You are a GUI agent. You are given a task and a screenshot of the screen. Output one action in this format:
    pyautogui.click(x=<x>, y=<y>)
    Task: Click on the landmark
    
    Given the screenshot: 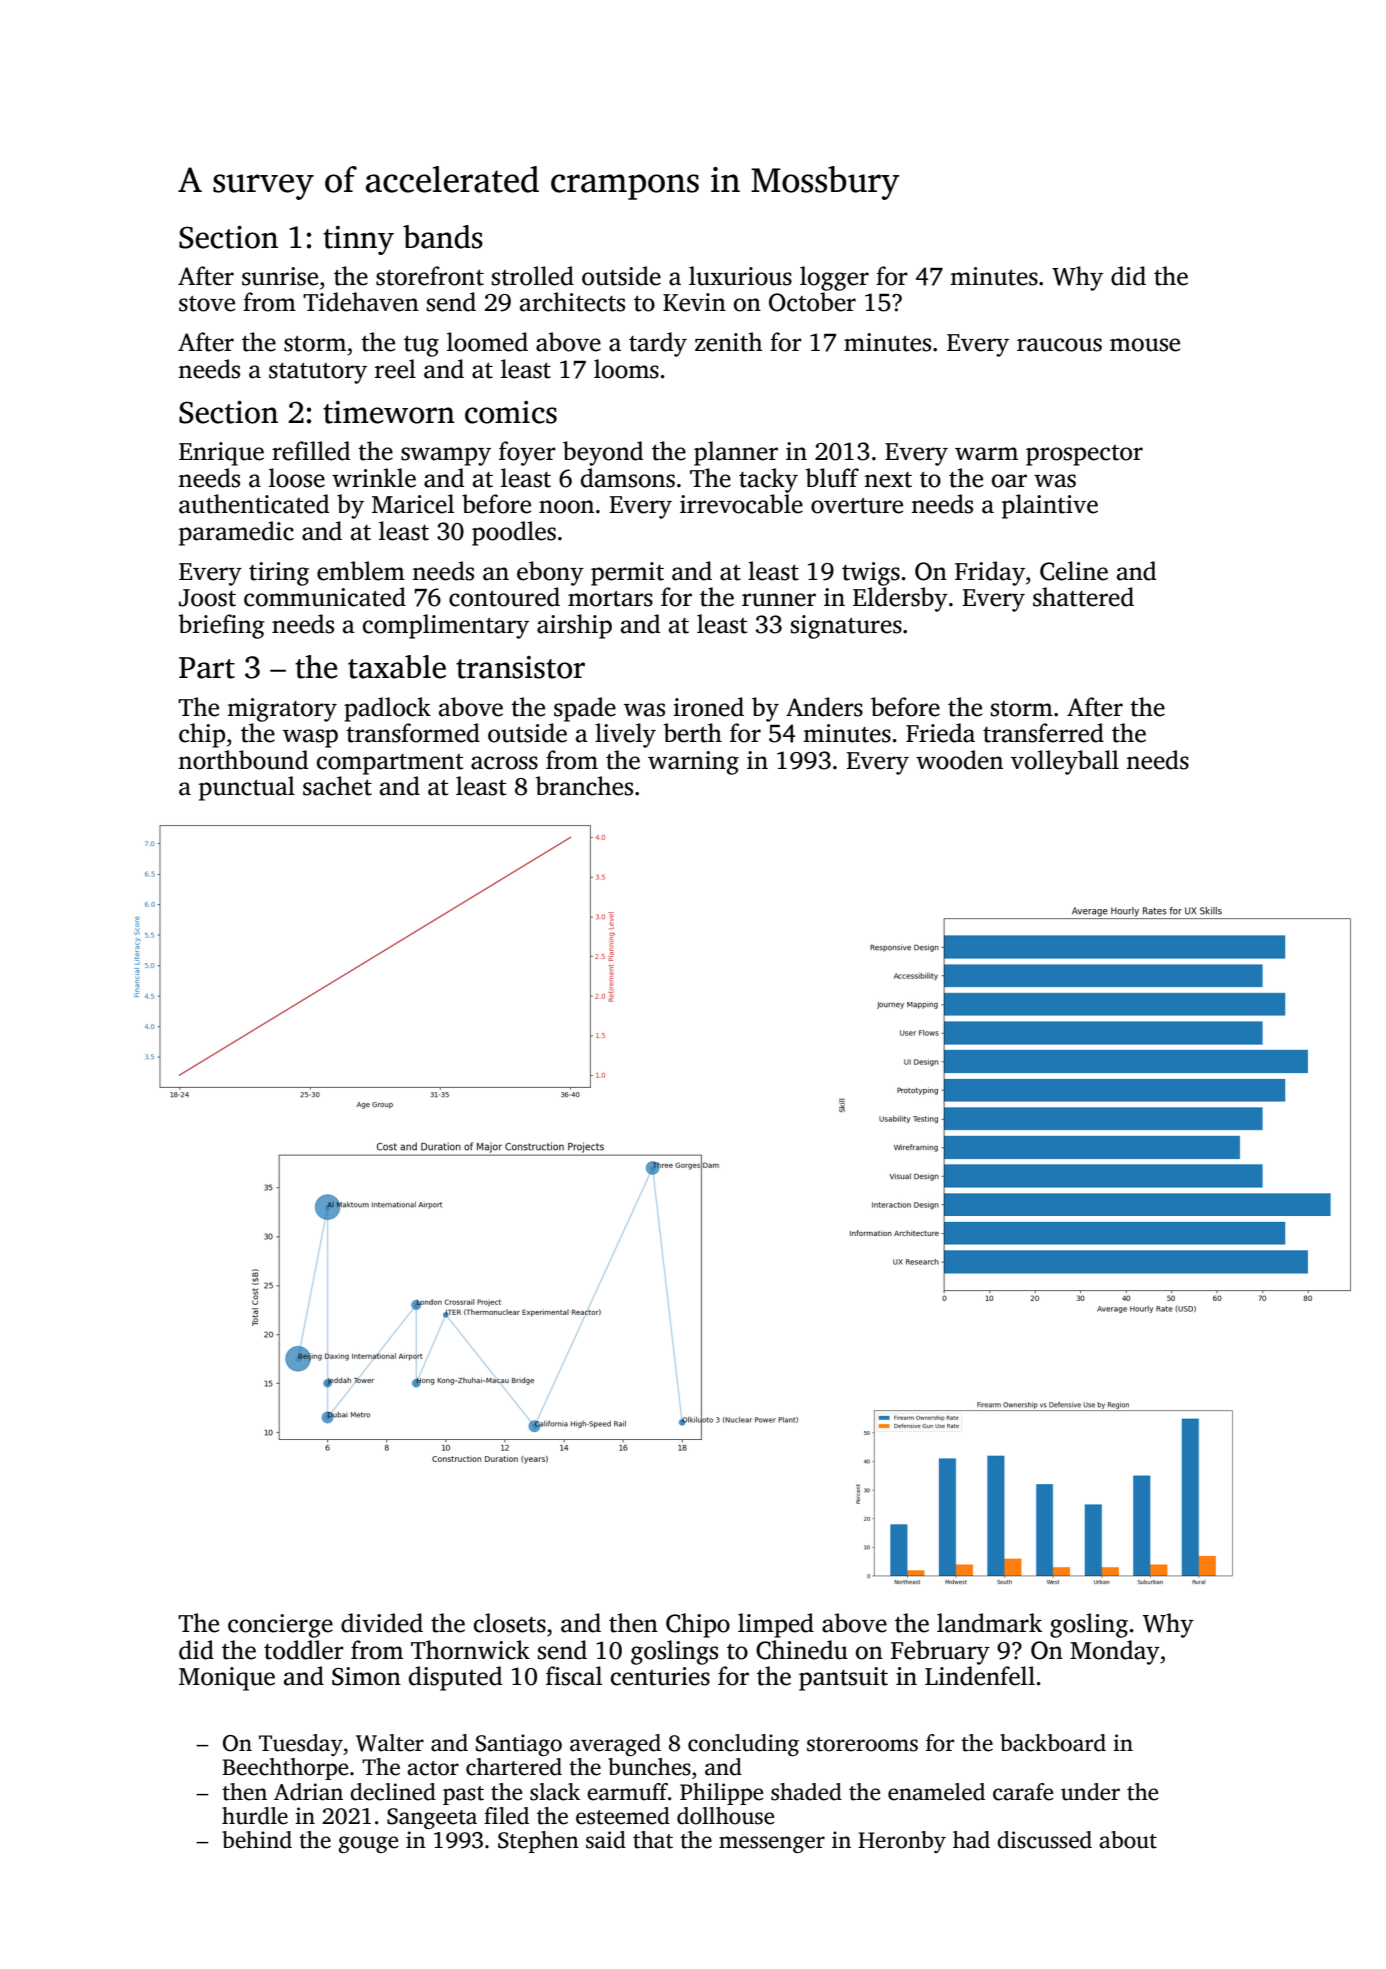 What is the action you would take?
    pyautogui.click(x=989, y=1623)
